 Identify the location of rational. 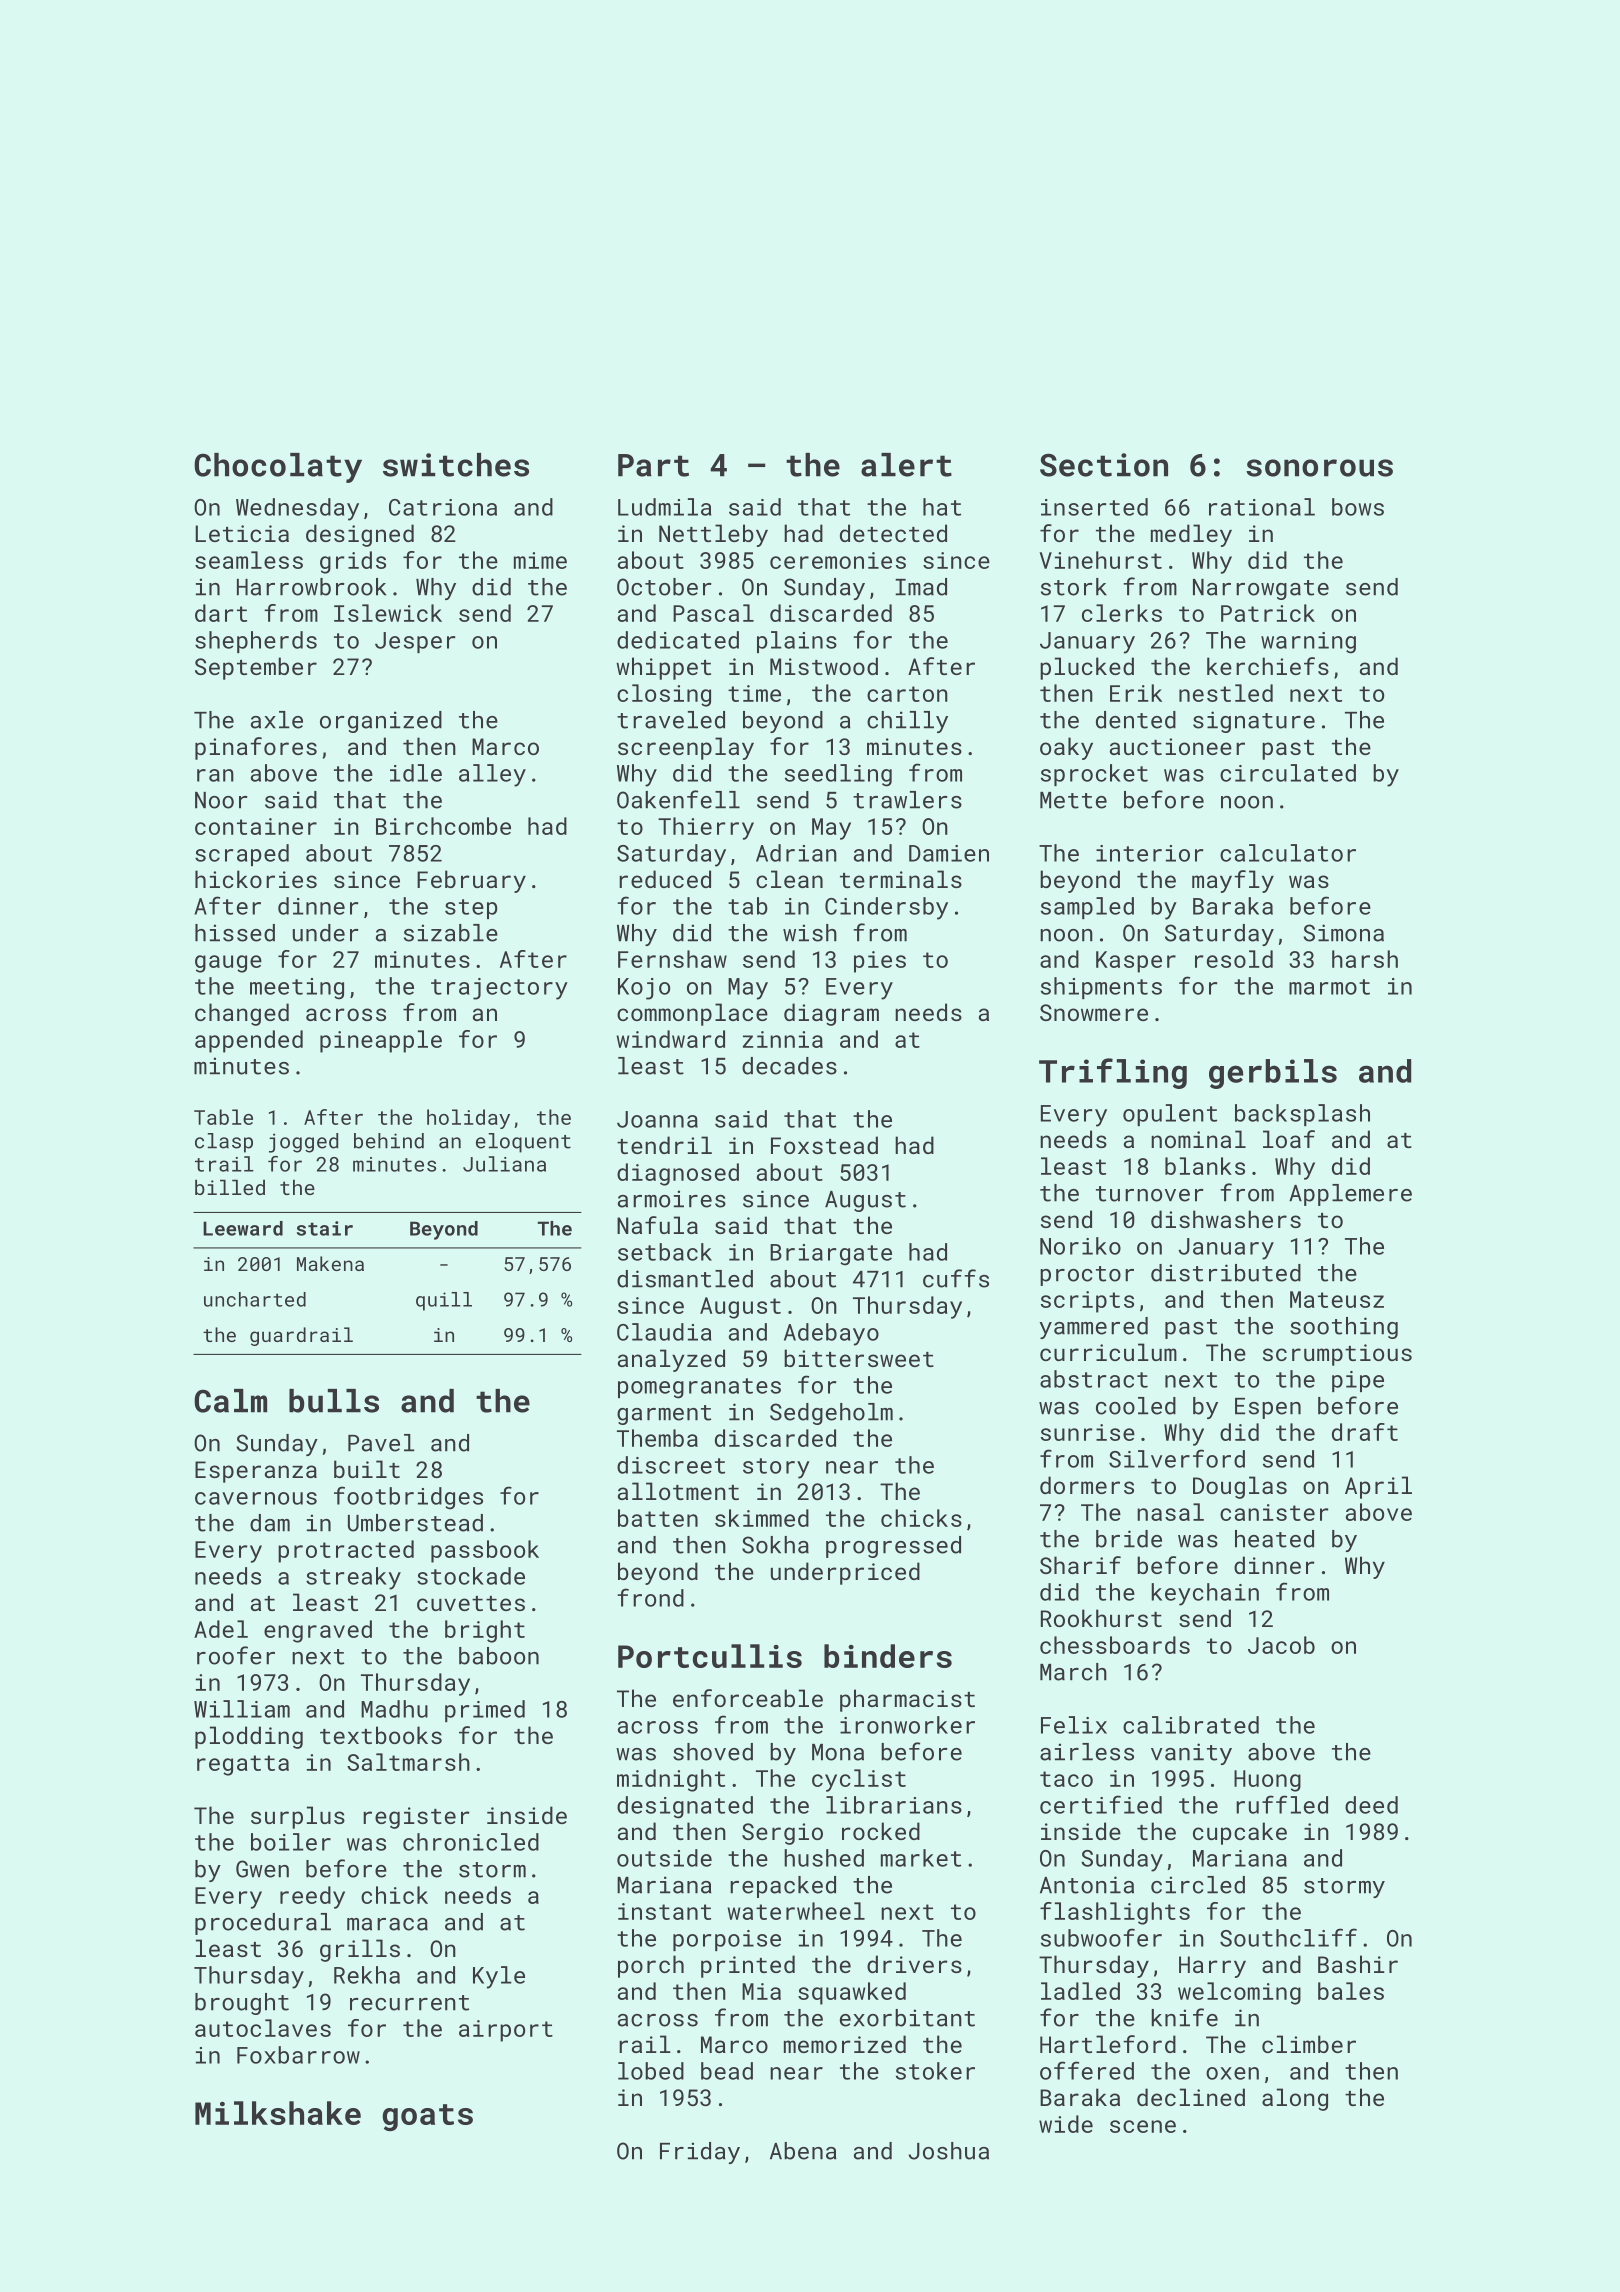
(1262, 507).
